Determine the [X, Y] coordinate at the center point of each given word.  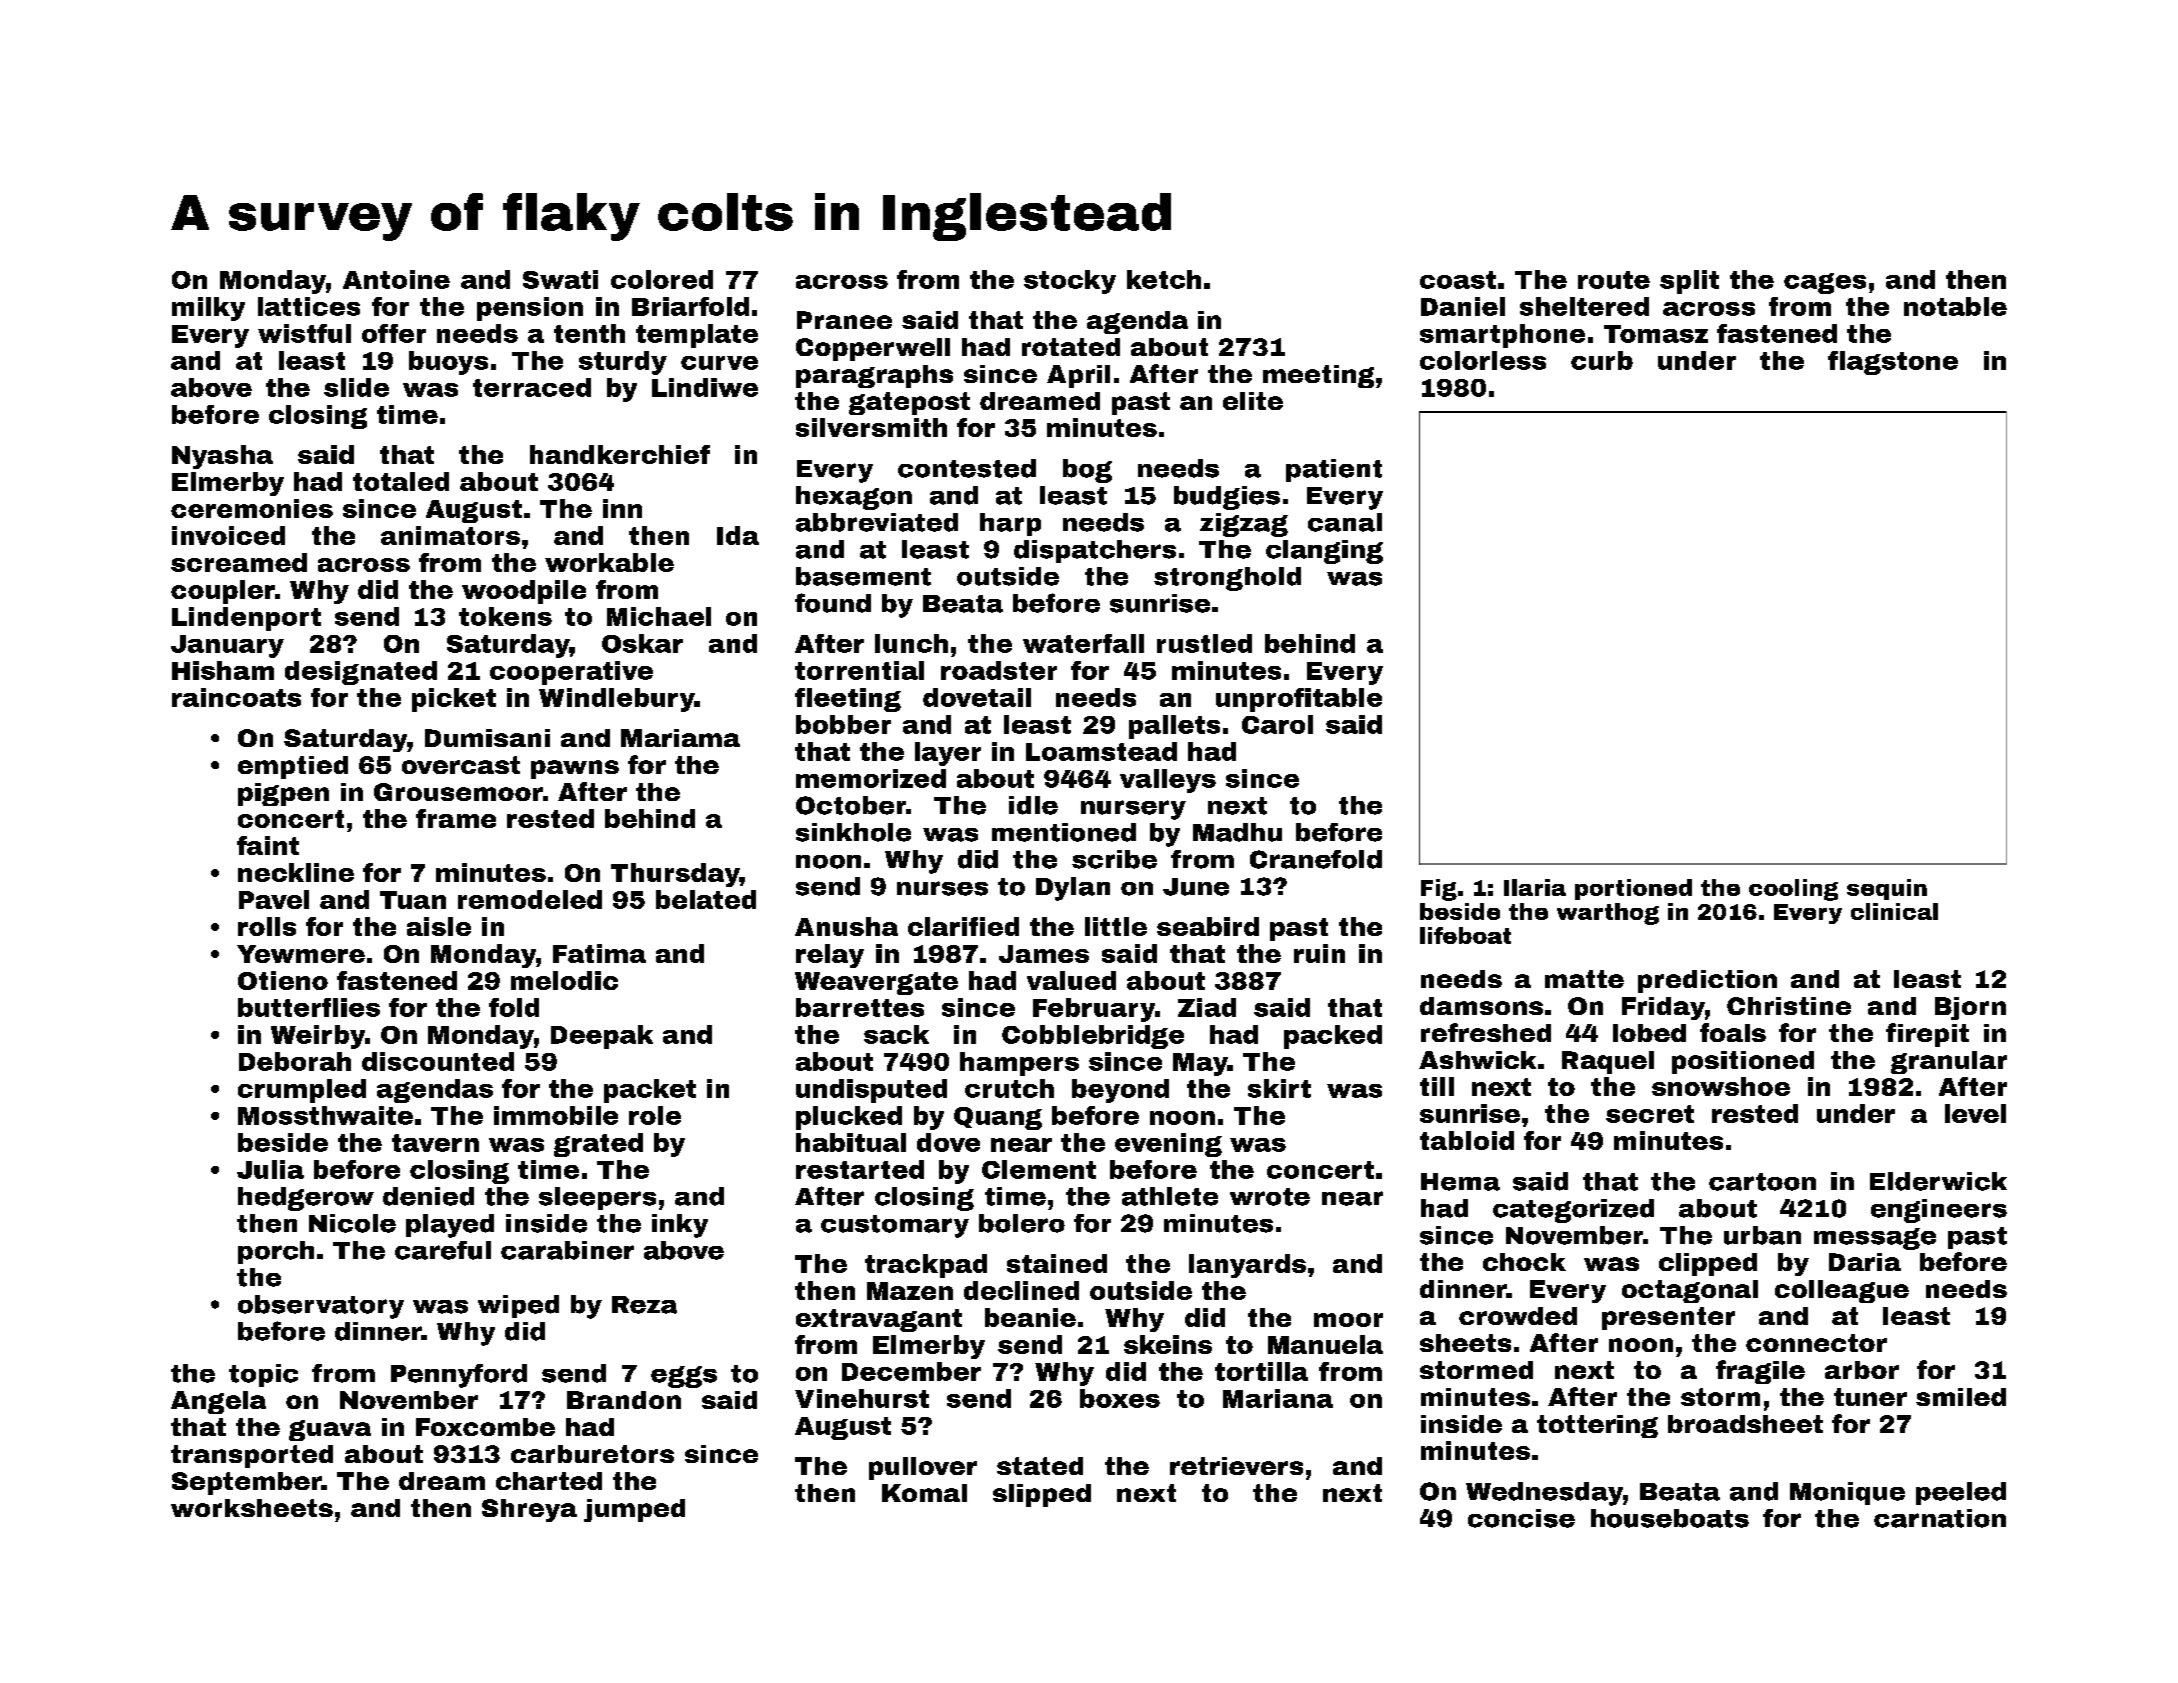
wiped [518, 1306]
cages [1825, 283]
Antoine [396, 279]
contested [967, 468]
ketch [1164, 279]
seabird [1208, 926]
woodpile [524, 592]
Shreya [529, 1510]
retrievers [1236, 1466]
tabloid [1467, 1140]
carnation [1940, 1518]
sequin [1887, 889]
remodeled [530, 899]
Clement [1039, 1169]
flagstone [1893, 363]
